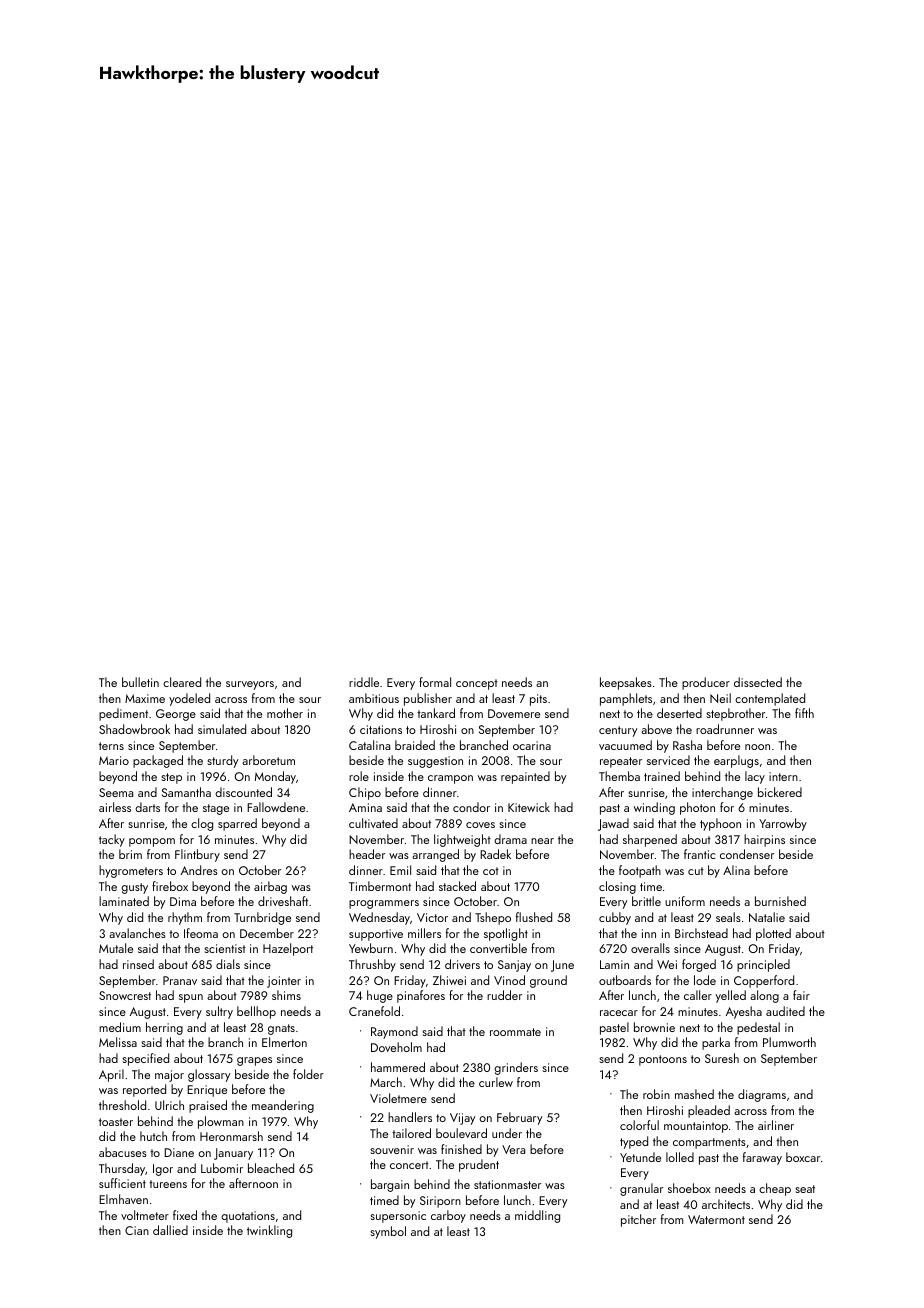  Describe the element at coordinates (137, 1230) in the page. I see `Cian` at that location.
